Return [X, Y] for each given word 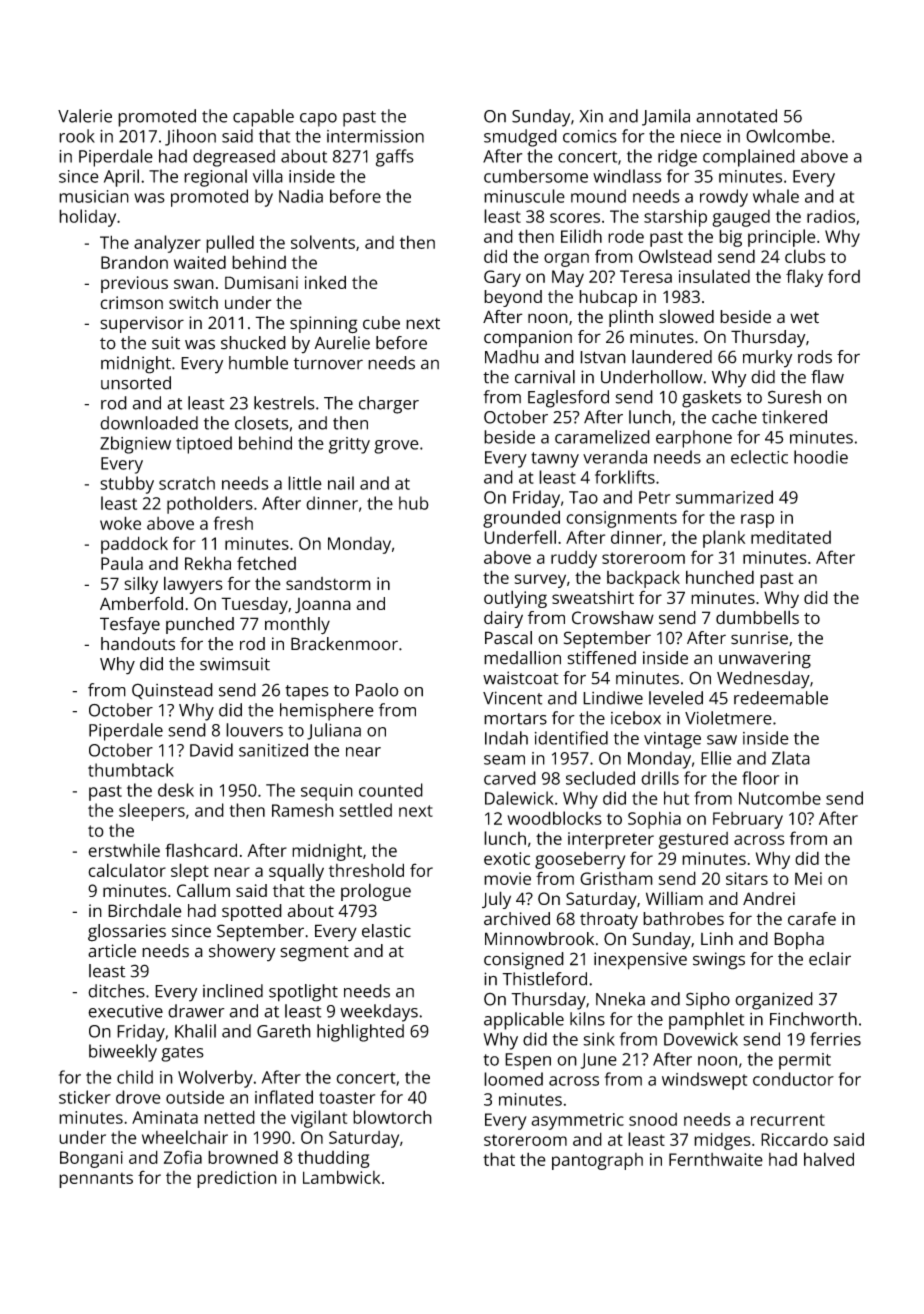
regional [215, 178]
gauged [741, 218]
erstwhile [124, 850]
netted [229, 1117]
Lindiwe [613, 698]
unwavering [765, 660]
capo [318, 120]
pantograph [597, 1161]
